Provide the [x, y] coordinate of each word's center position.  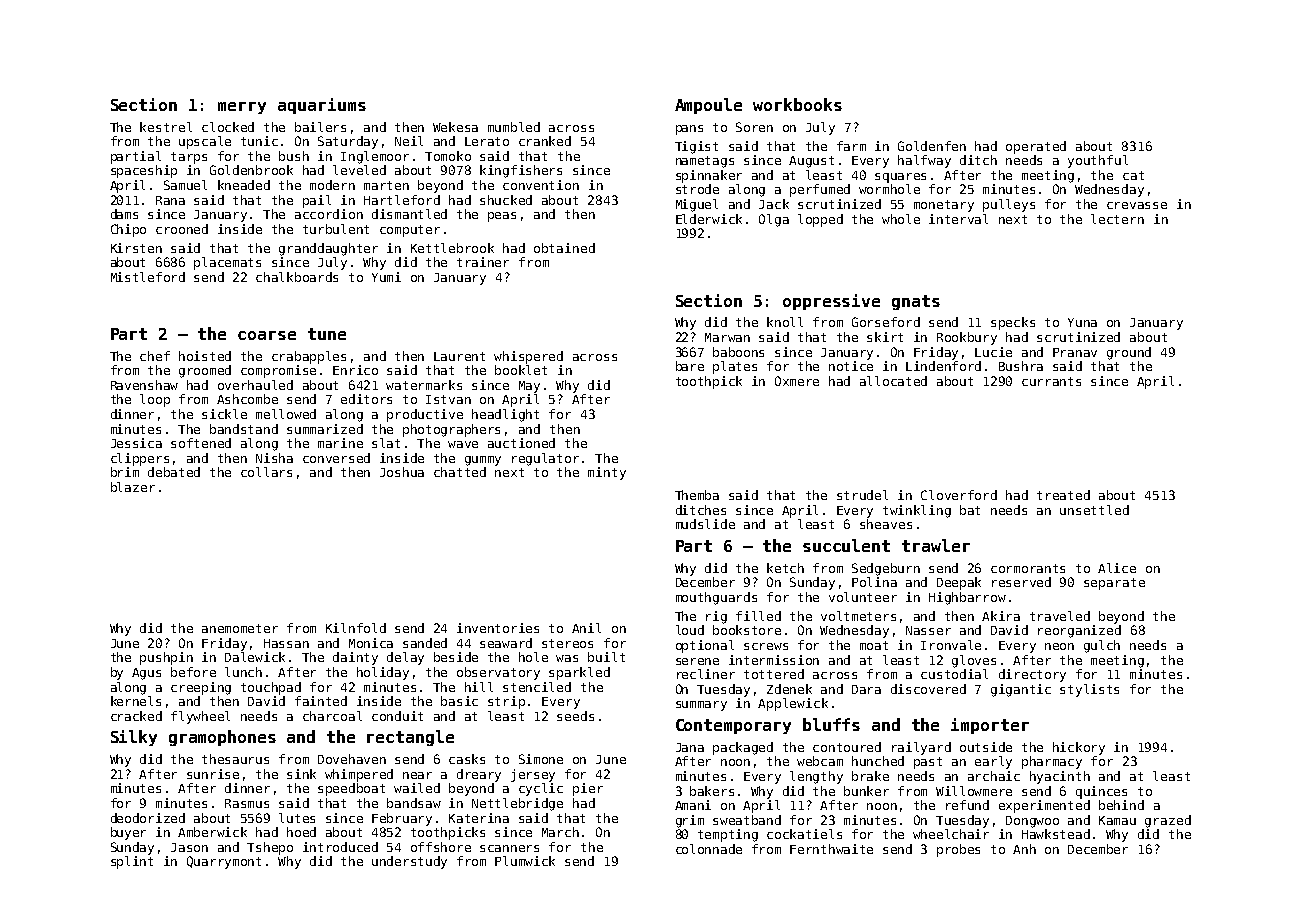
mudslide [705, 524]
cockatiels [804, 834]
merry [242, 108]
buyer [128, 833]
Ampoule [708, 106]
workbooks [797, 104]
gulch [1102, 646]
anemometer [240, 628]
